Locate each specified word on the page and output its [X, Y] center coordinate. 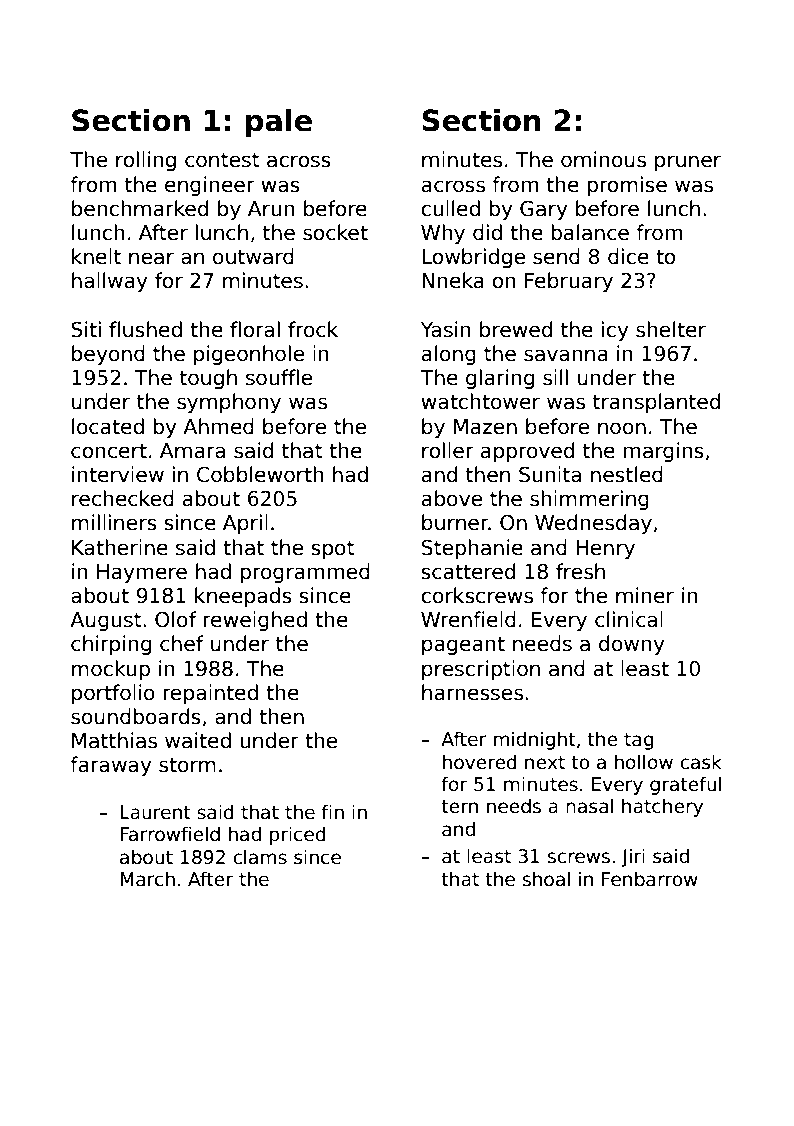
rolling [146, 161]
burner [455, 522]
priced [298, 835]
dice [628, 256]
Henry [605, 549]
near [151, 258]
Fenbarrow [650, 879]
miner [645, 595]
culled [450, 208]
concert [109, 451]
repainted [210, 694]
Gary [544, 210]
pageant [463, 645]
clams [260, 857]
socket [335, 232]
